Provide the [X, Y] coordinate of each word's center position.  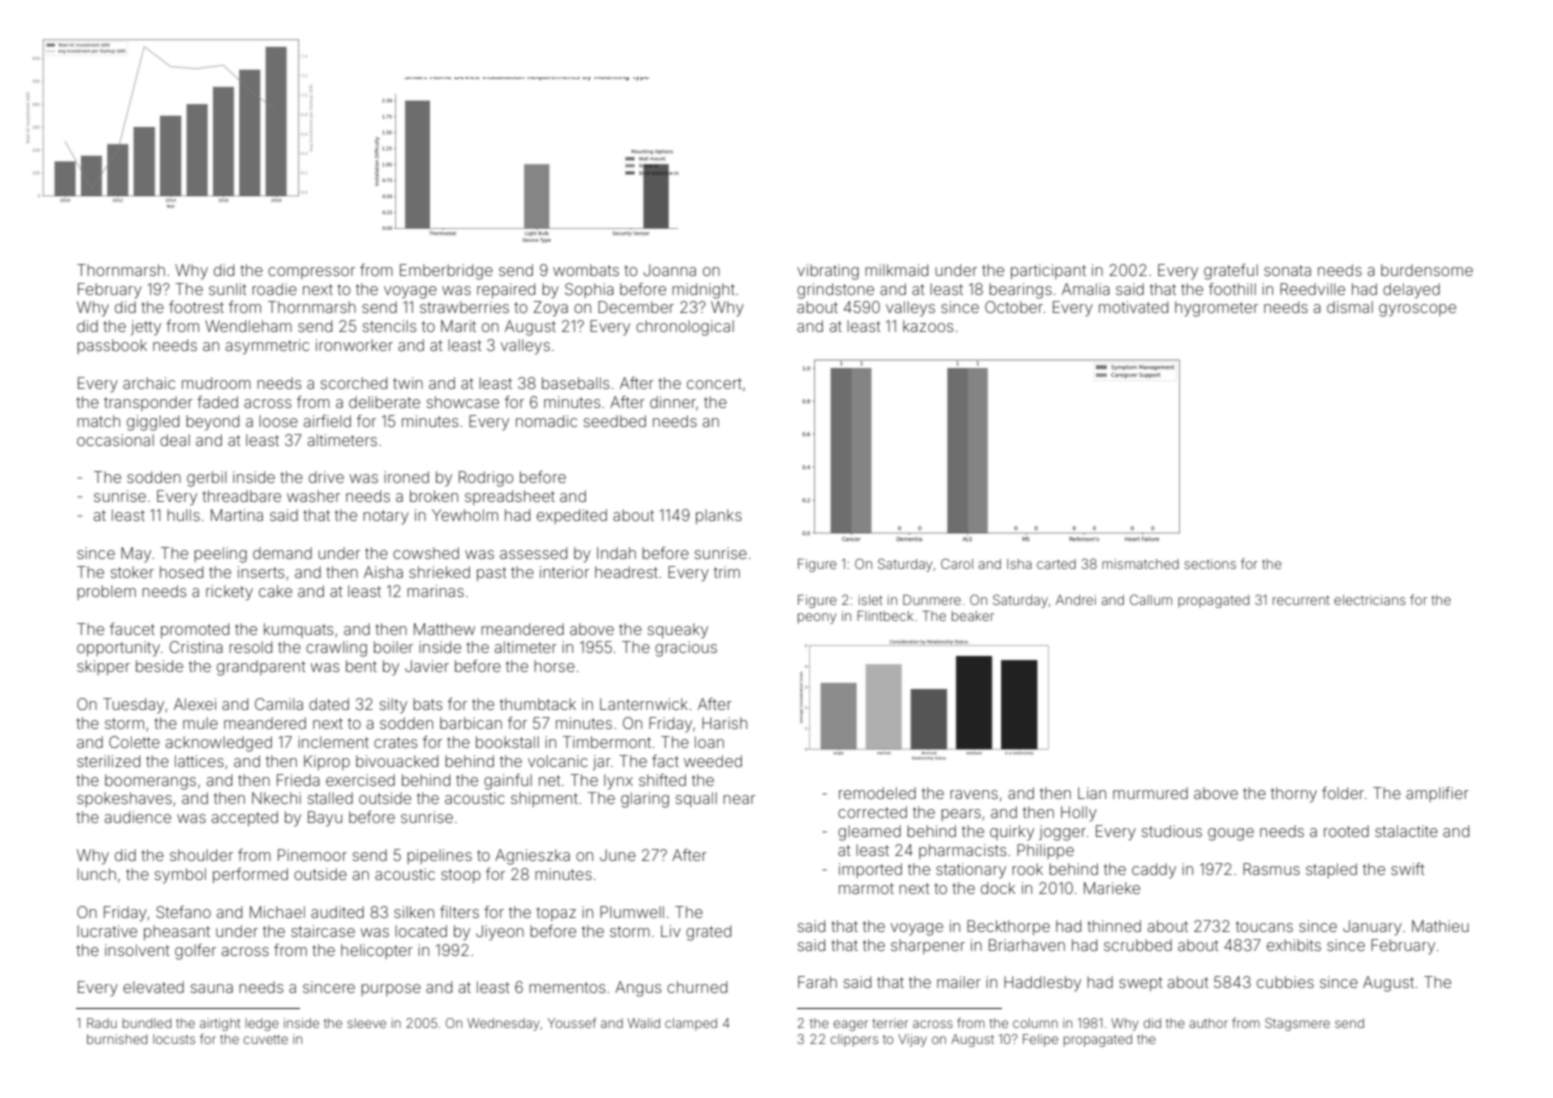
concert [714, 383]
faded [217, 402]
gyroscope [1417, 310]
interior [564, 572]
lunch [96, 874]
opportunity [118, 649]
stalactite [1406, 831]
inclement [333, 742]
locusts [174, 1039]
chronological [685, 328]
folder [1343, 793]
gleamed [869, 833]
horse [554, 666]
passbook [112, 346]
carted [1056, 564]
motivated [1133, 307]
